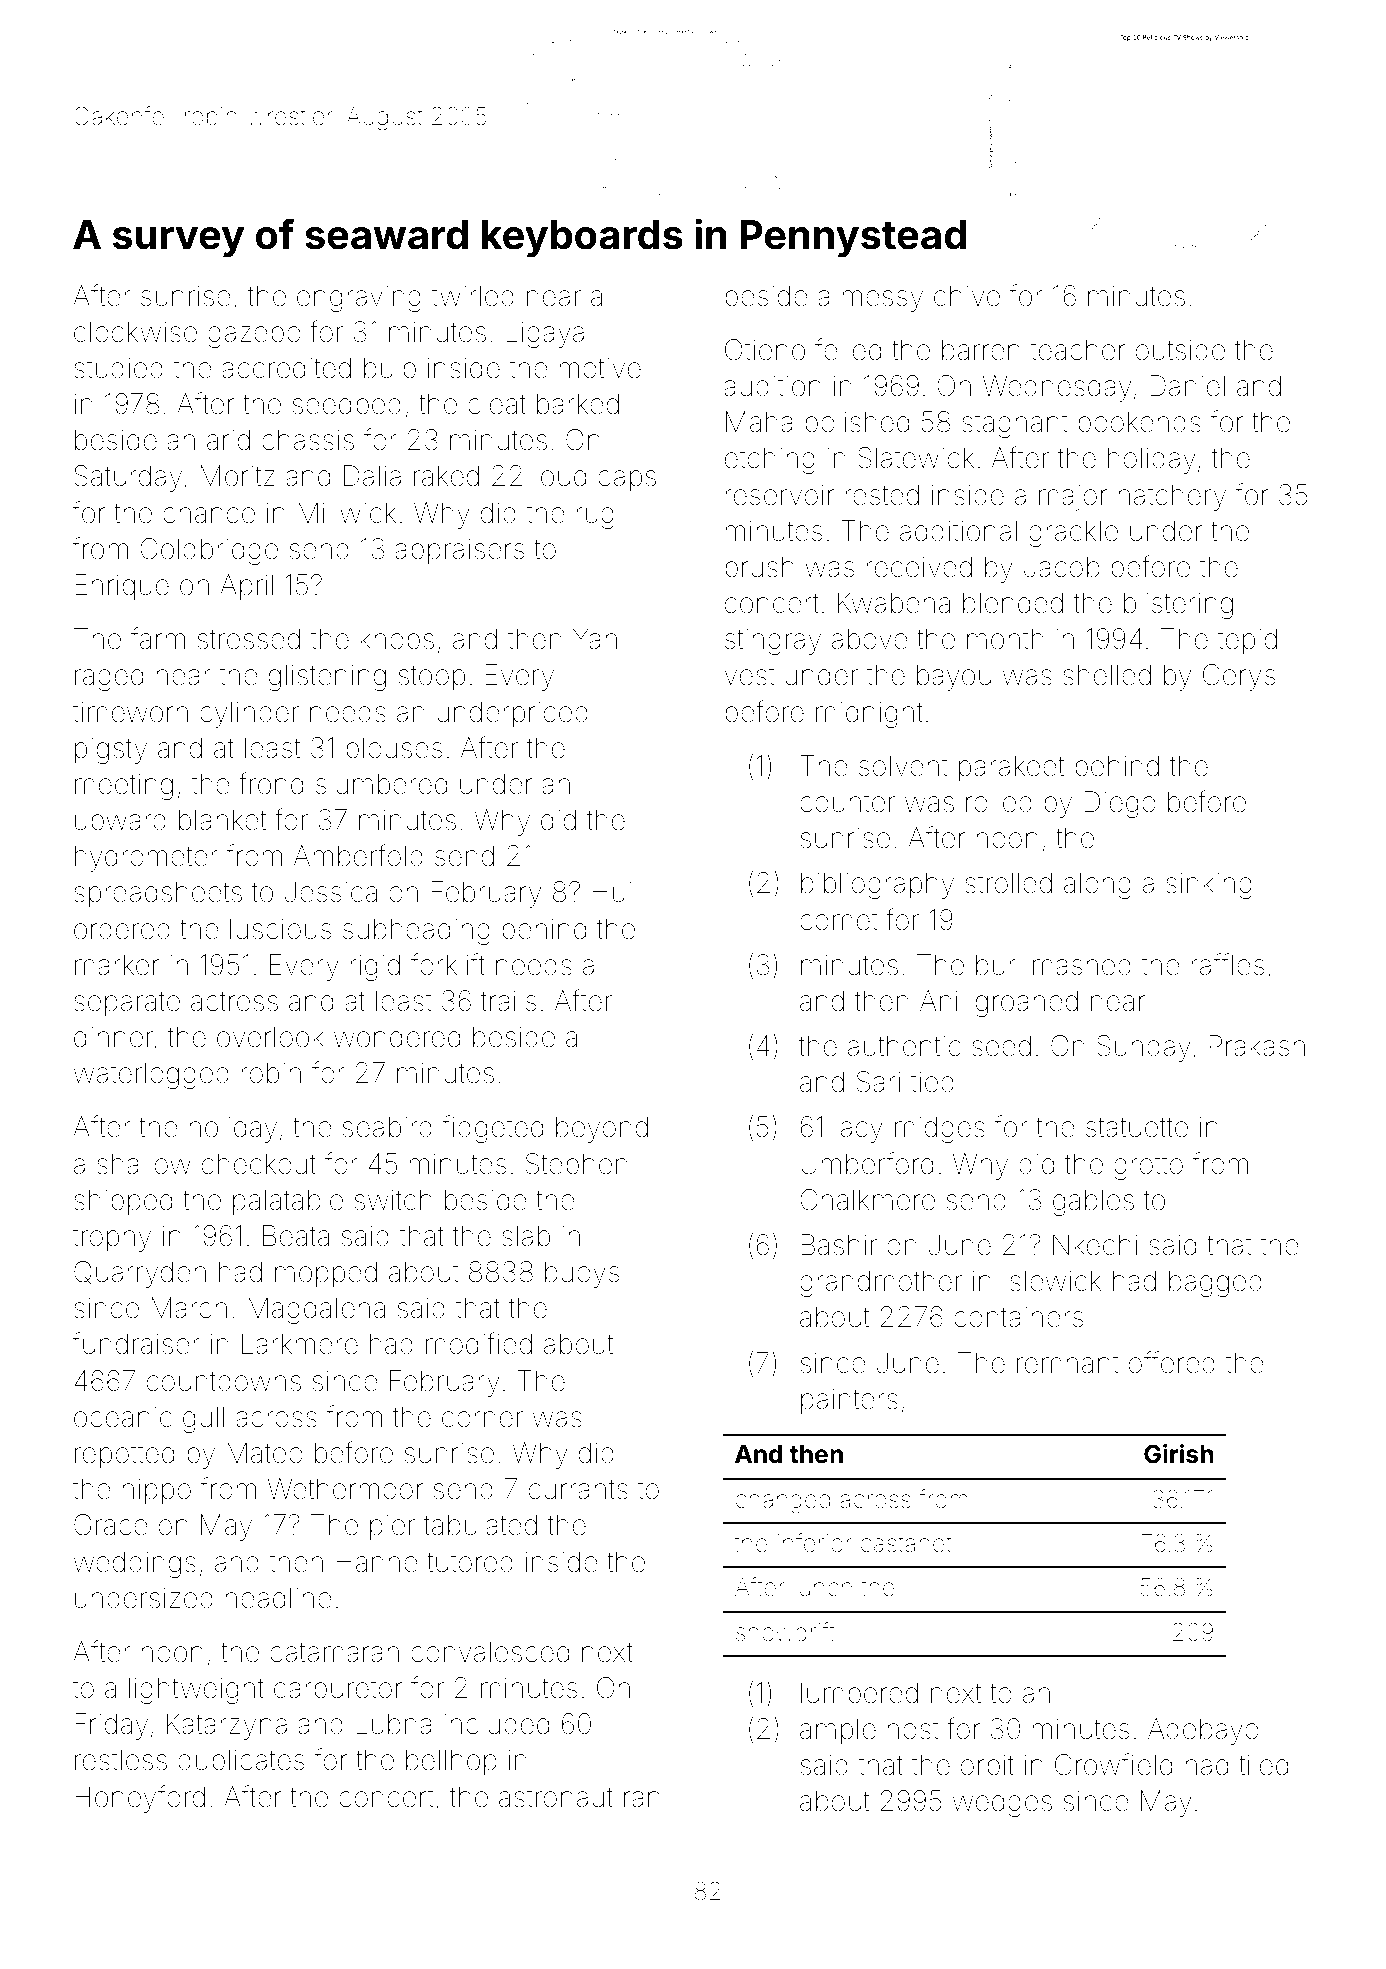 The height and width of the page is (1969, 1386). I want to click on lacy, so click(859, 1129).
